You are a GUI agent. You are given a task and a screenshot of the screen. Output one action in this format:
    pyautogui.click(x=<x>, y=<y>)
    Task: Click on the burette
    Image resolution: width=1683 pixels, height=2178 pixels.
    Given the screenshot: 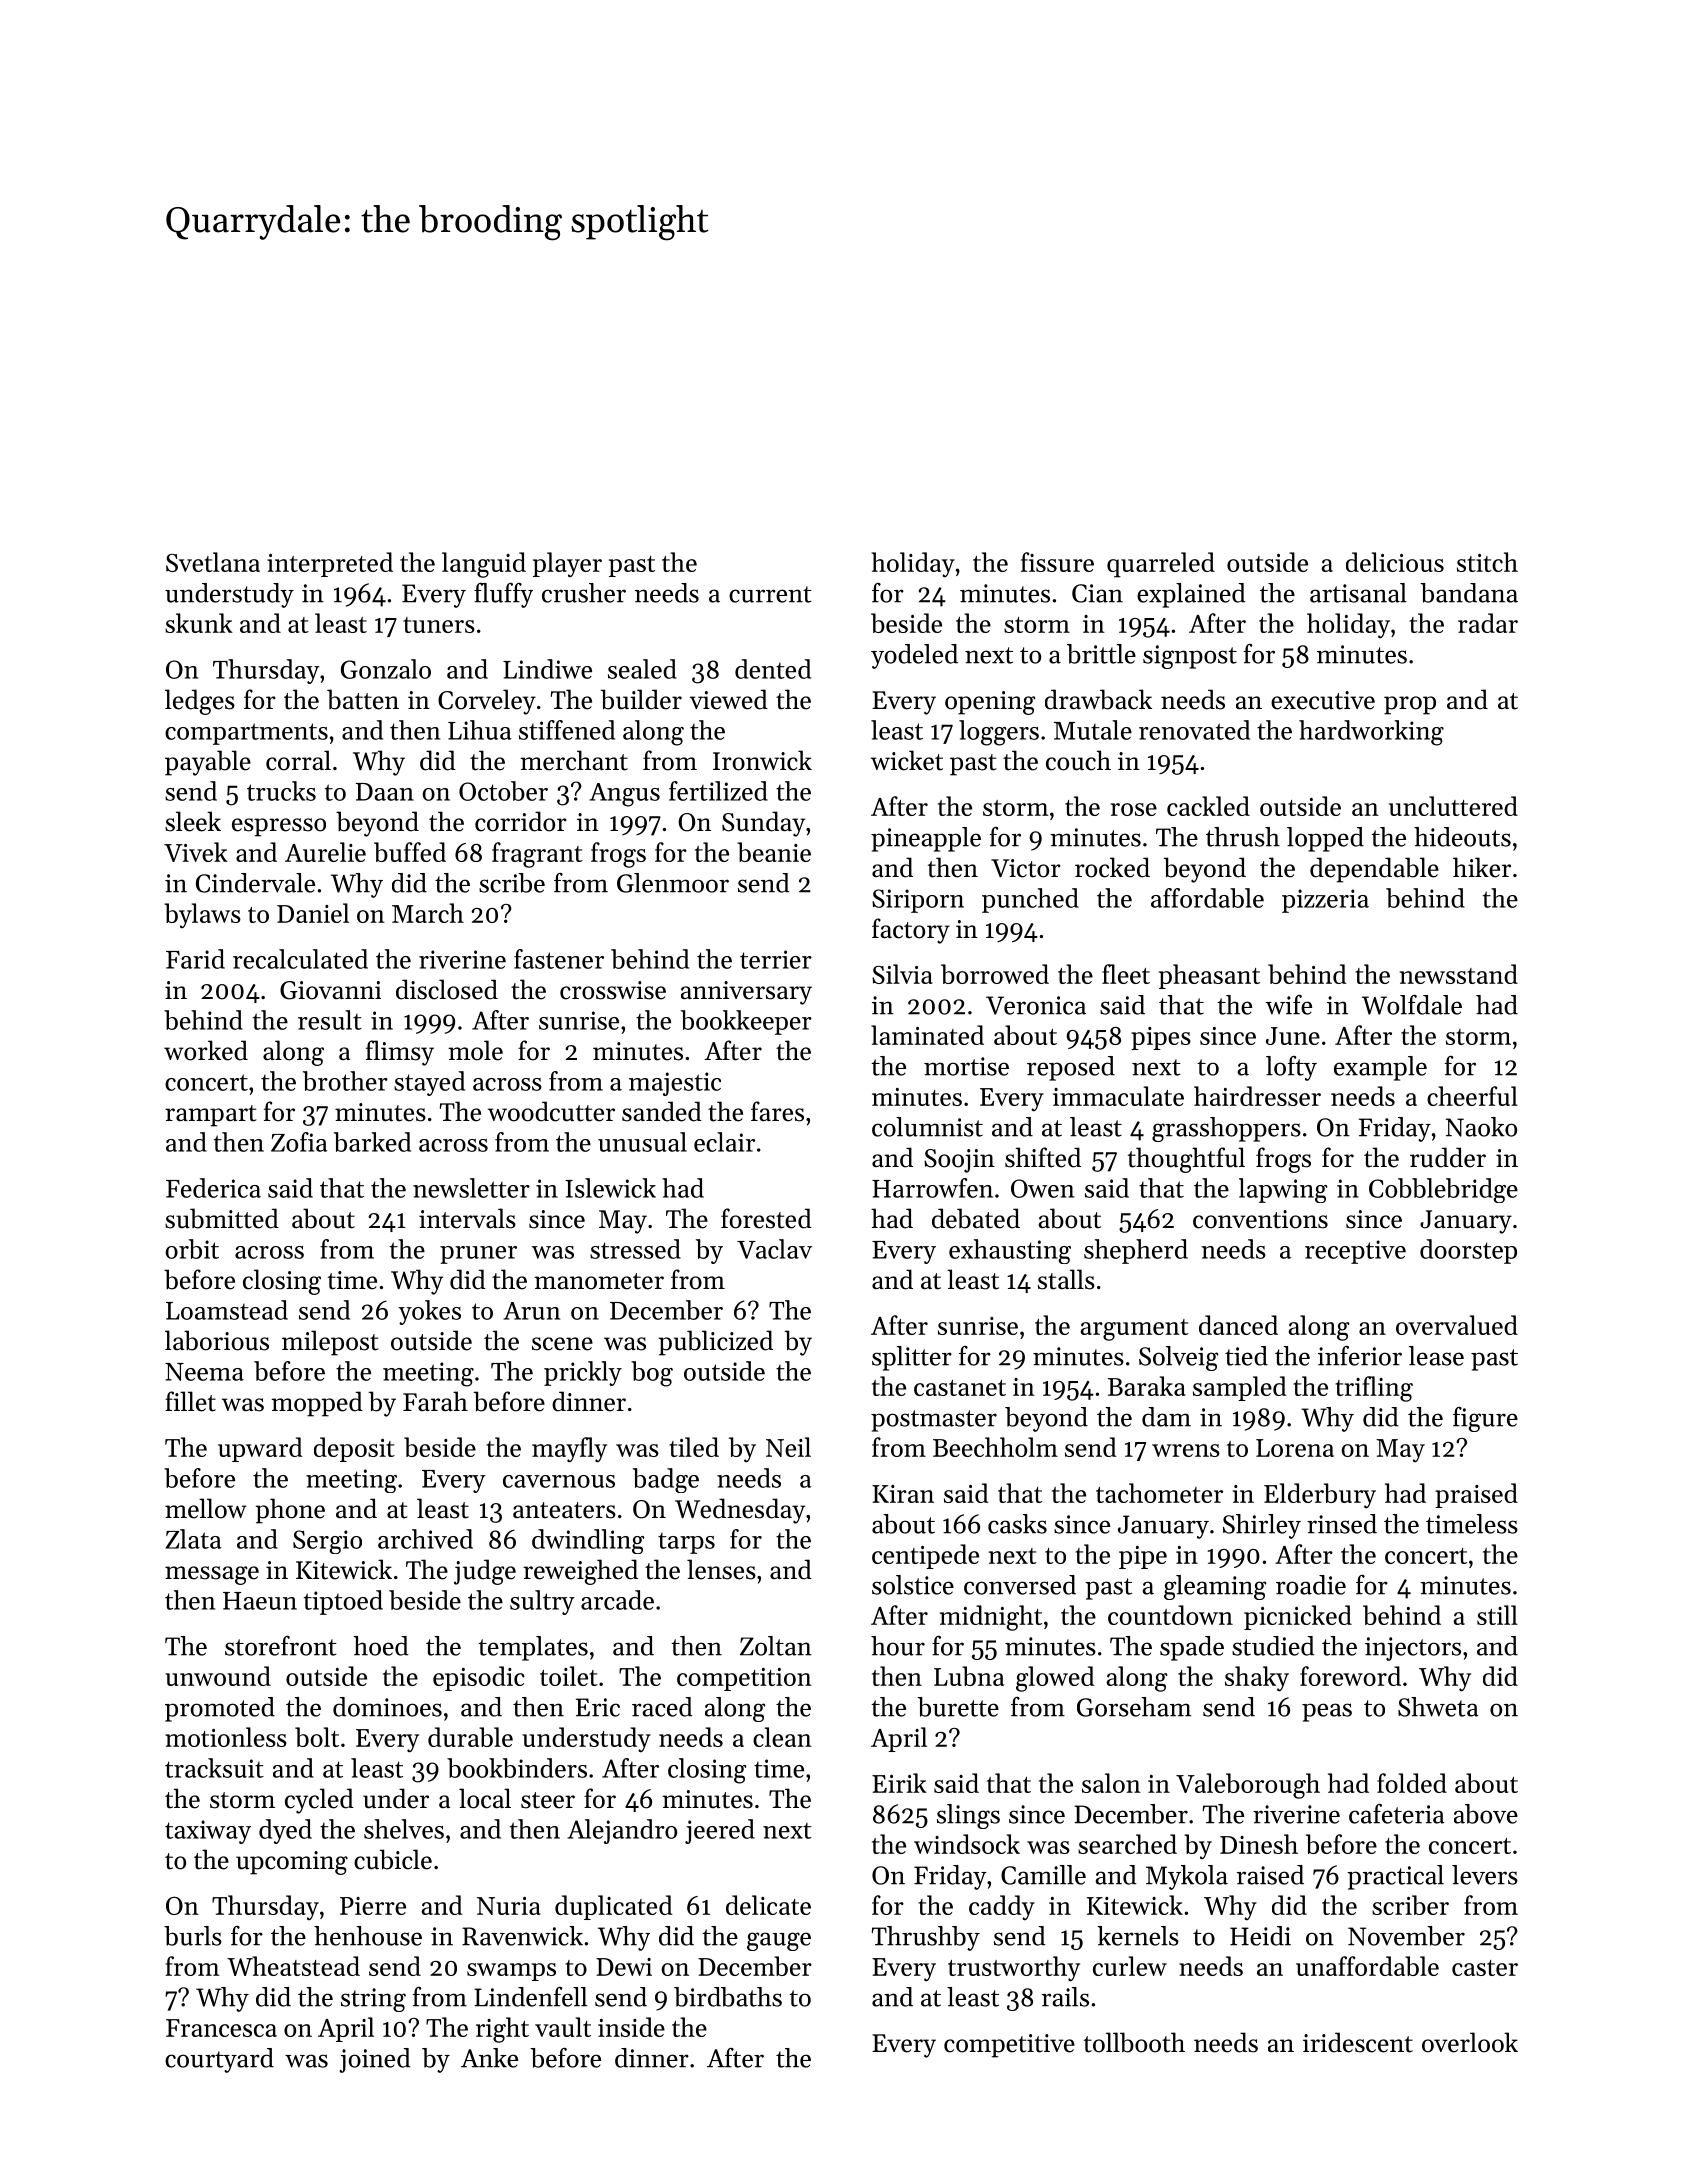 What is the action you would take?
    pyautogui.click(x=958, y=1707)
